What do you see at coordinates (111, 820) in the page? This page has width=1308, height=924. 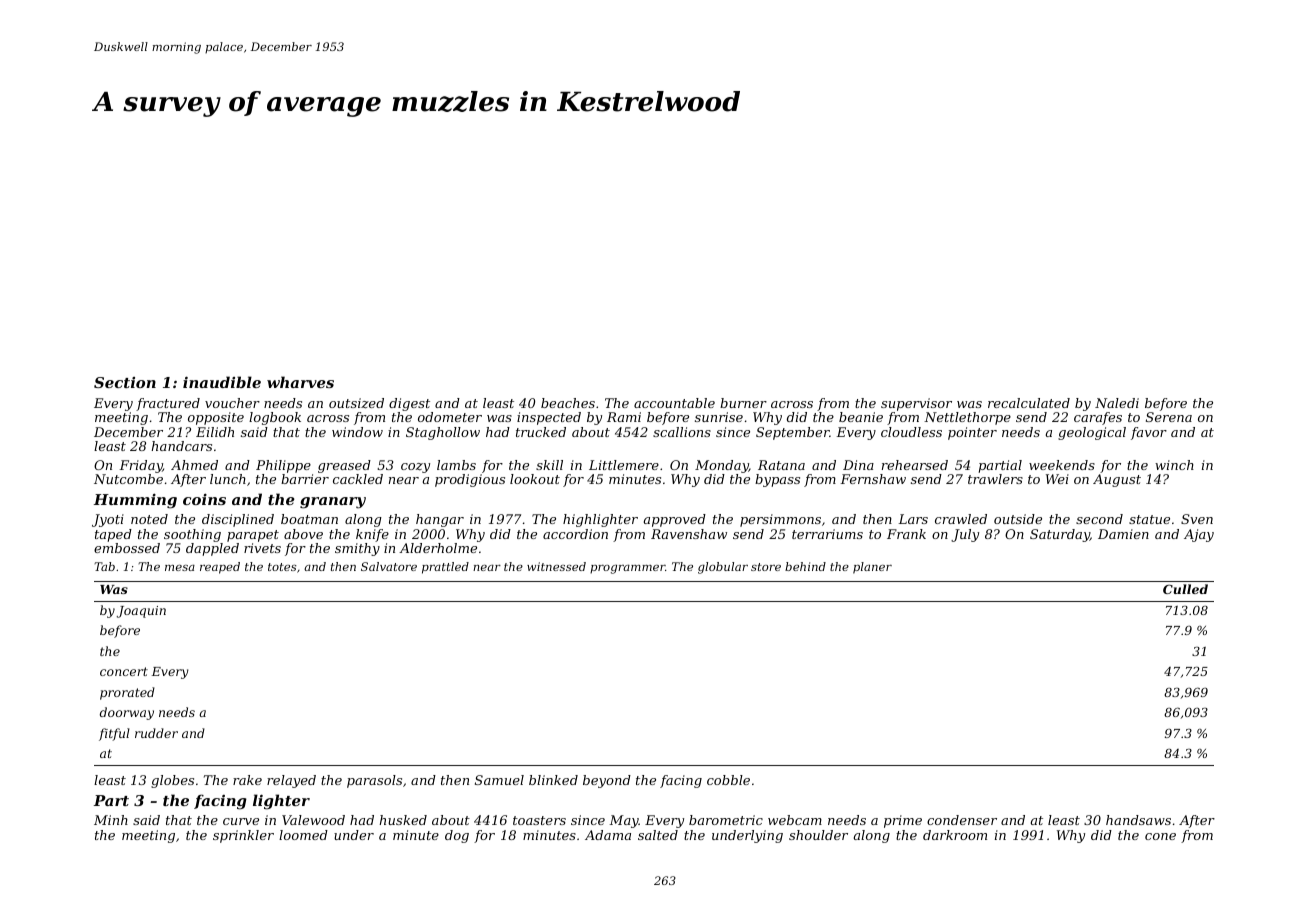 I see `Minh` at bounding box center [111, 820].
